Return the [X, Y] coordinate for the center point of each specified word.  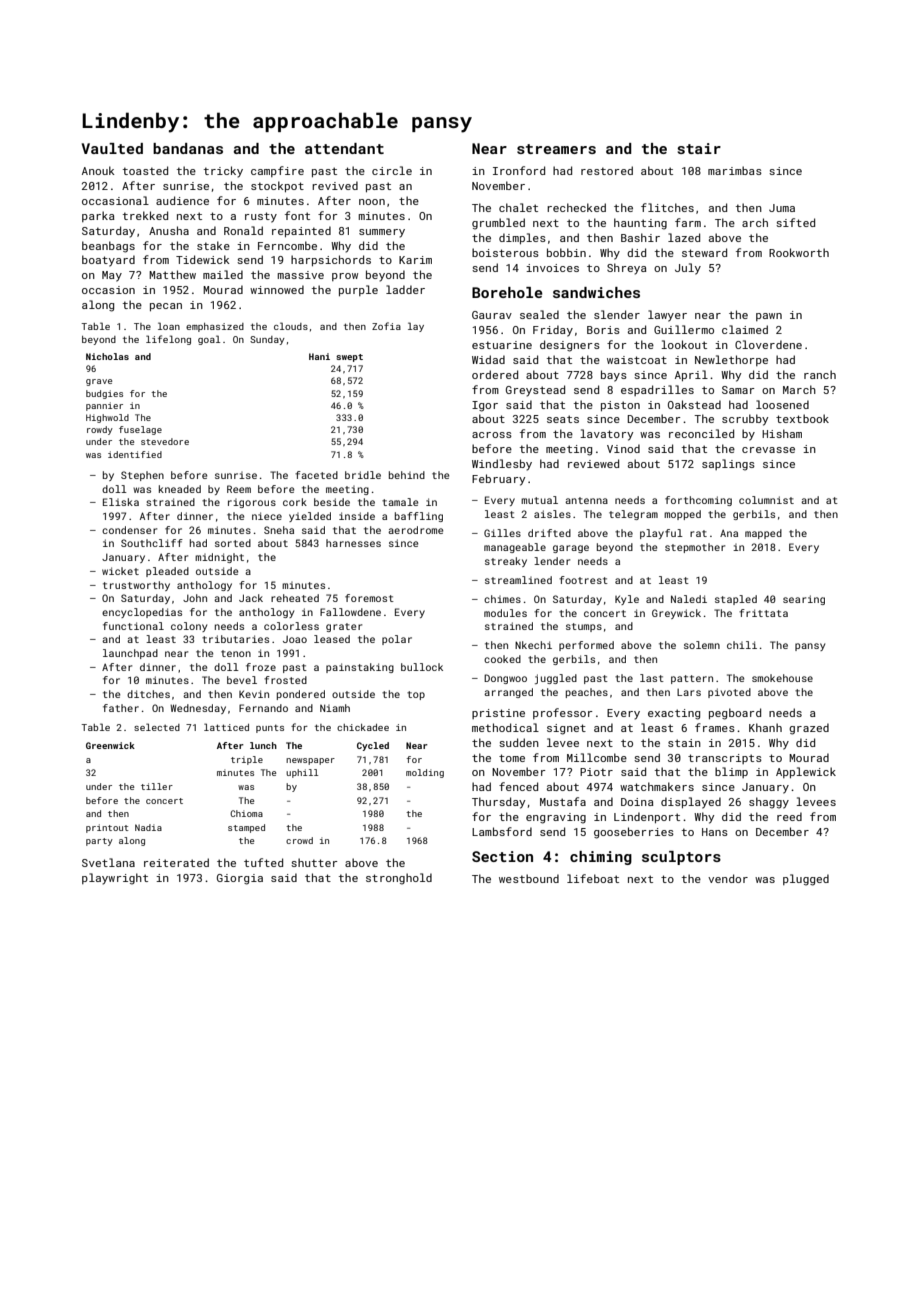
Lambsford [502, 831]
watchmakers [657, 786]
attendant [344, 148]
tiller [157, 786]
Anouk [98, 170]
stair [699, 148]
